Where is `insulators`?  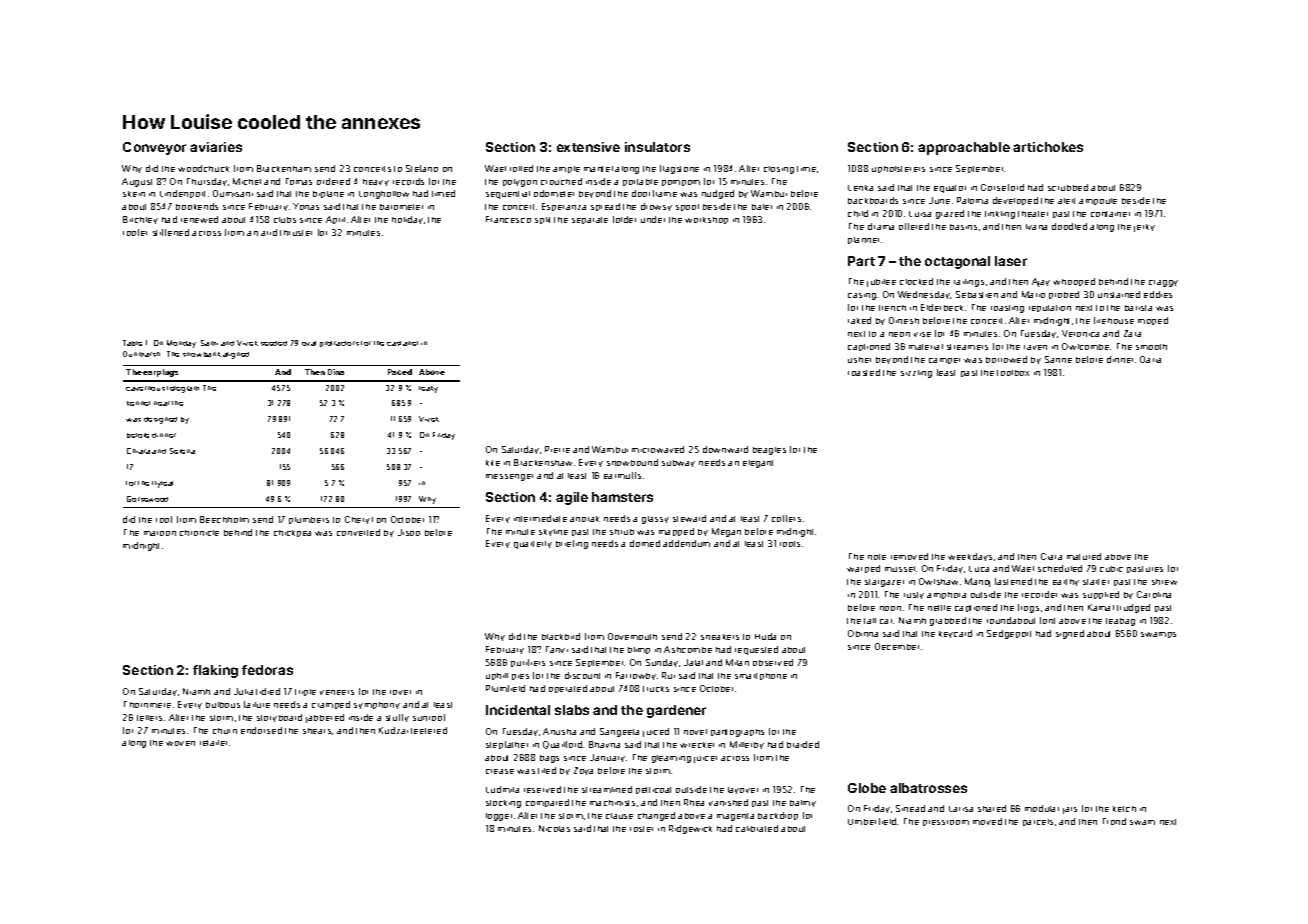 insulators is located at coordinates (657, 147).
